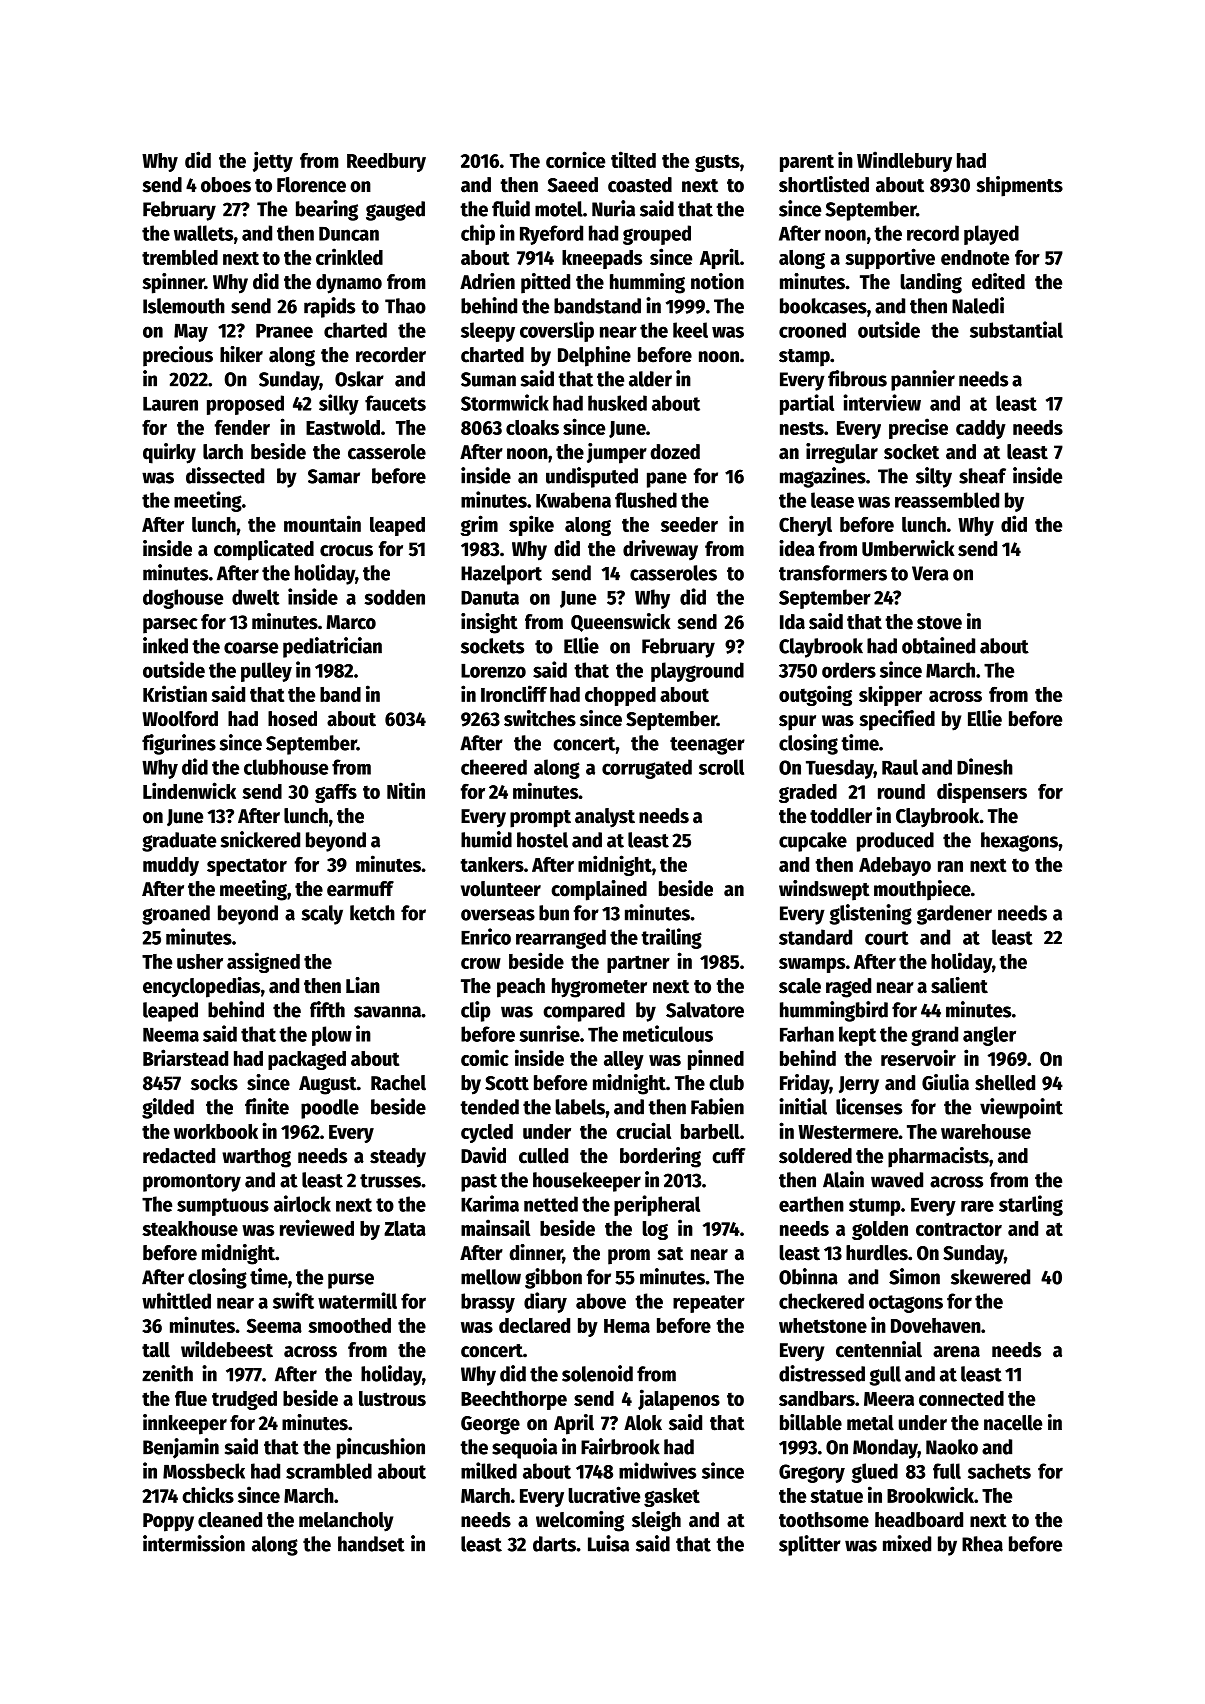  What do you see at coordinates (922, 890) in the screenshot?
I see `mouthpiece` at bounding box center [922, 890].
